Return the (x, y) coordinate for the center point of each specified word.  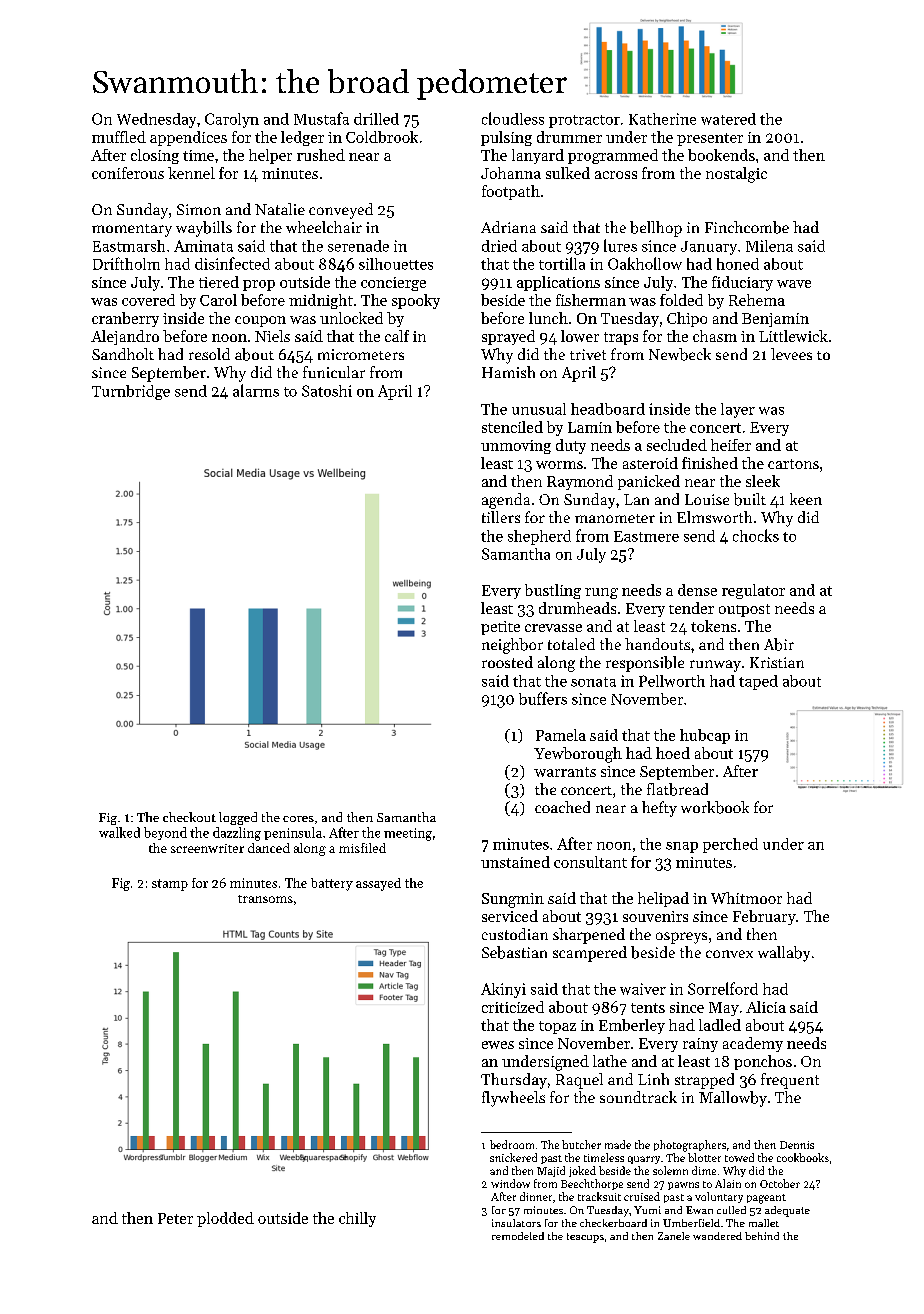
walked (119, 832)
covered (148, 300)
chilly (357, 1219)
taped (758, 682)
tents (648, 1008)
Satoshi (327, 391)
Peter (175, 1218)
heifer (731, 445)
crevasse (553, 628)
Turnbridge (131, 392)
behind (762, 1236)
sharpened (589, 936)
